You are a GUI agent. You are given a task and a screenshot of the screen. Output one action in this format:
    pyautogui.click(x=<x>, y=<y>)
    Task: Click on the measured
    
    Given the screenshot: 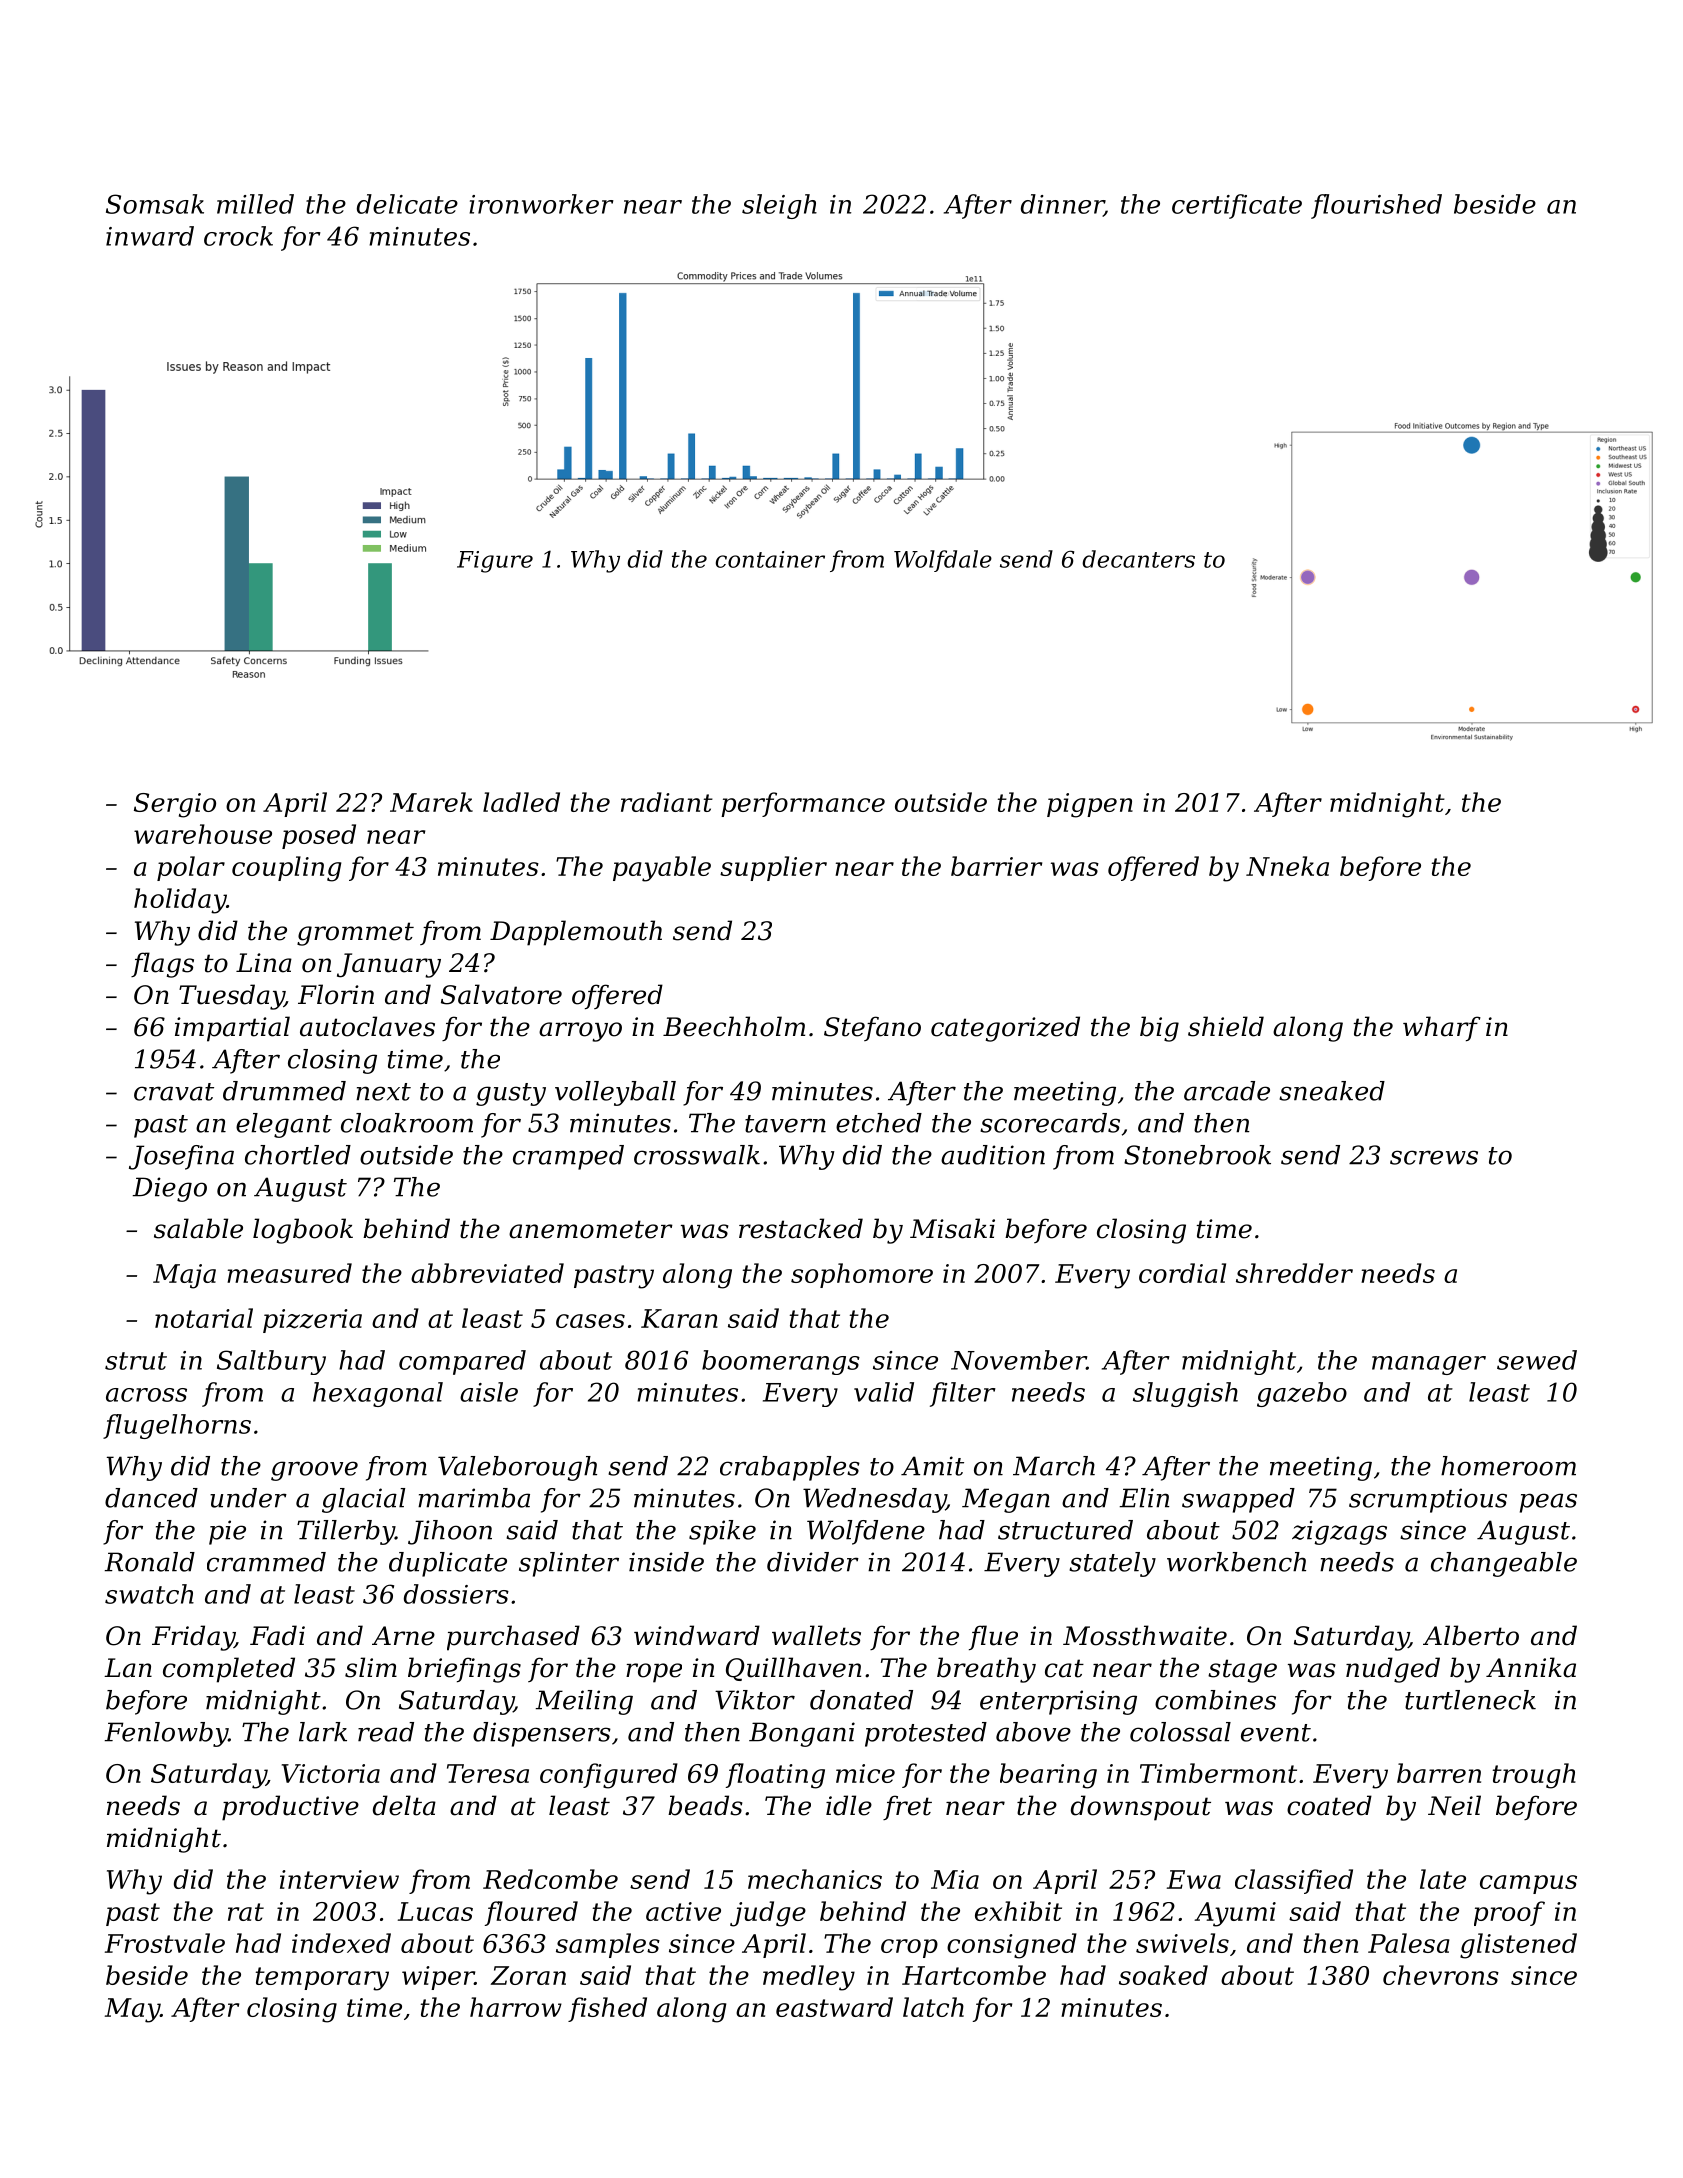 What is the action you would take?
    pyautogui.click(x=289, y=1273)
